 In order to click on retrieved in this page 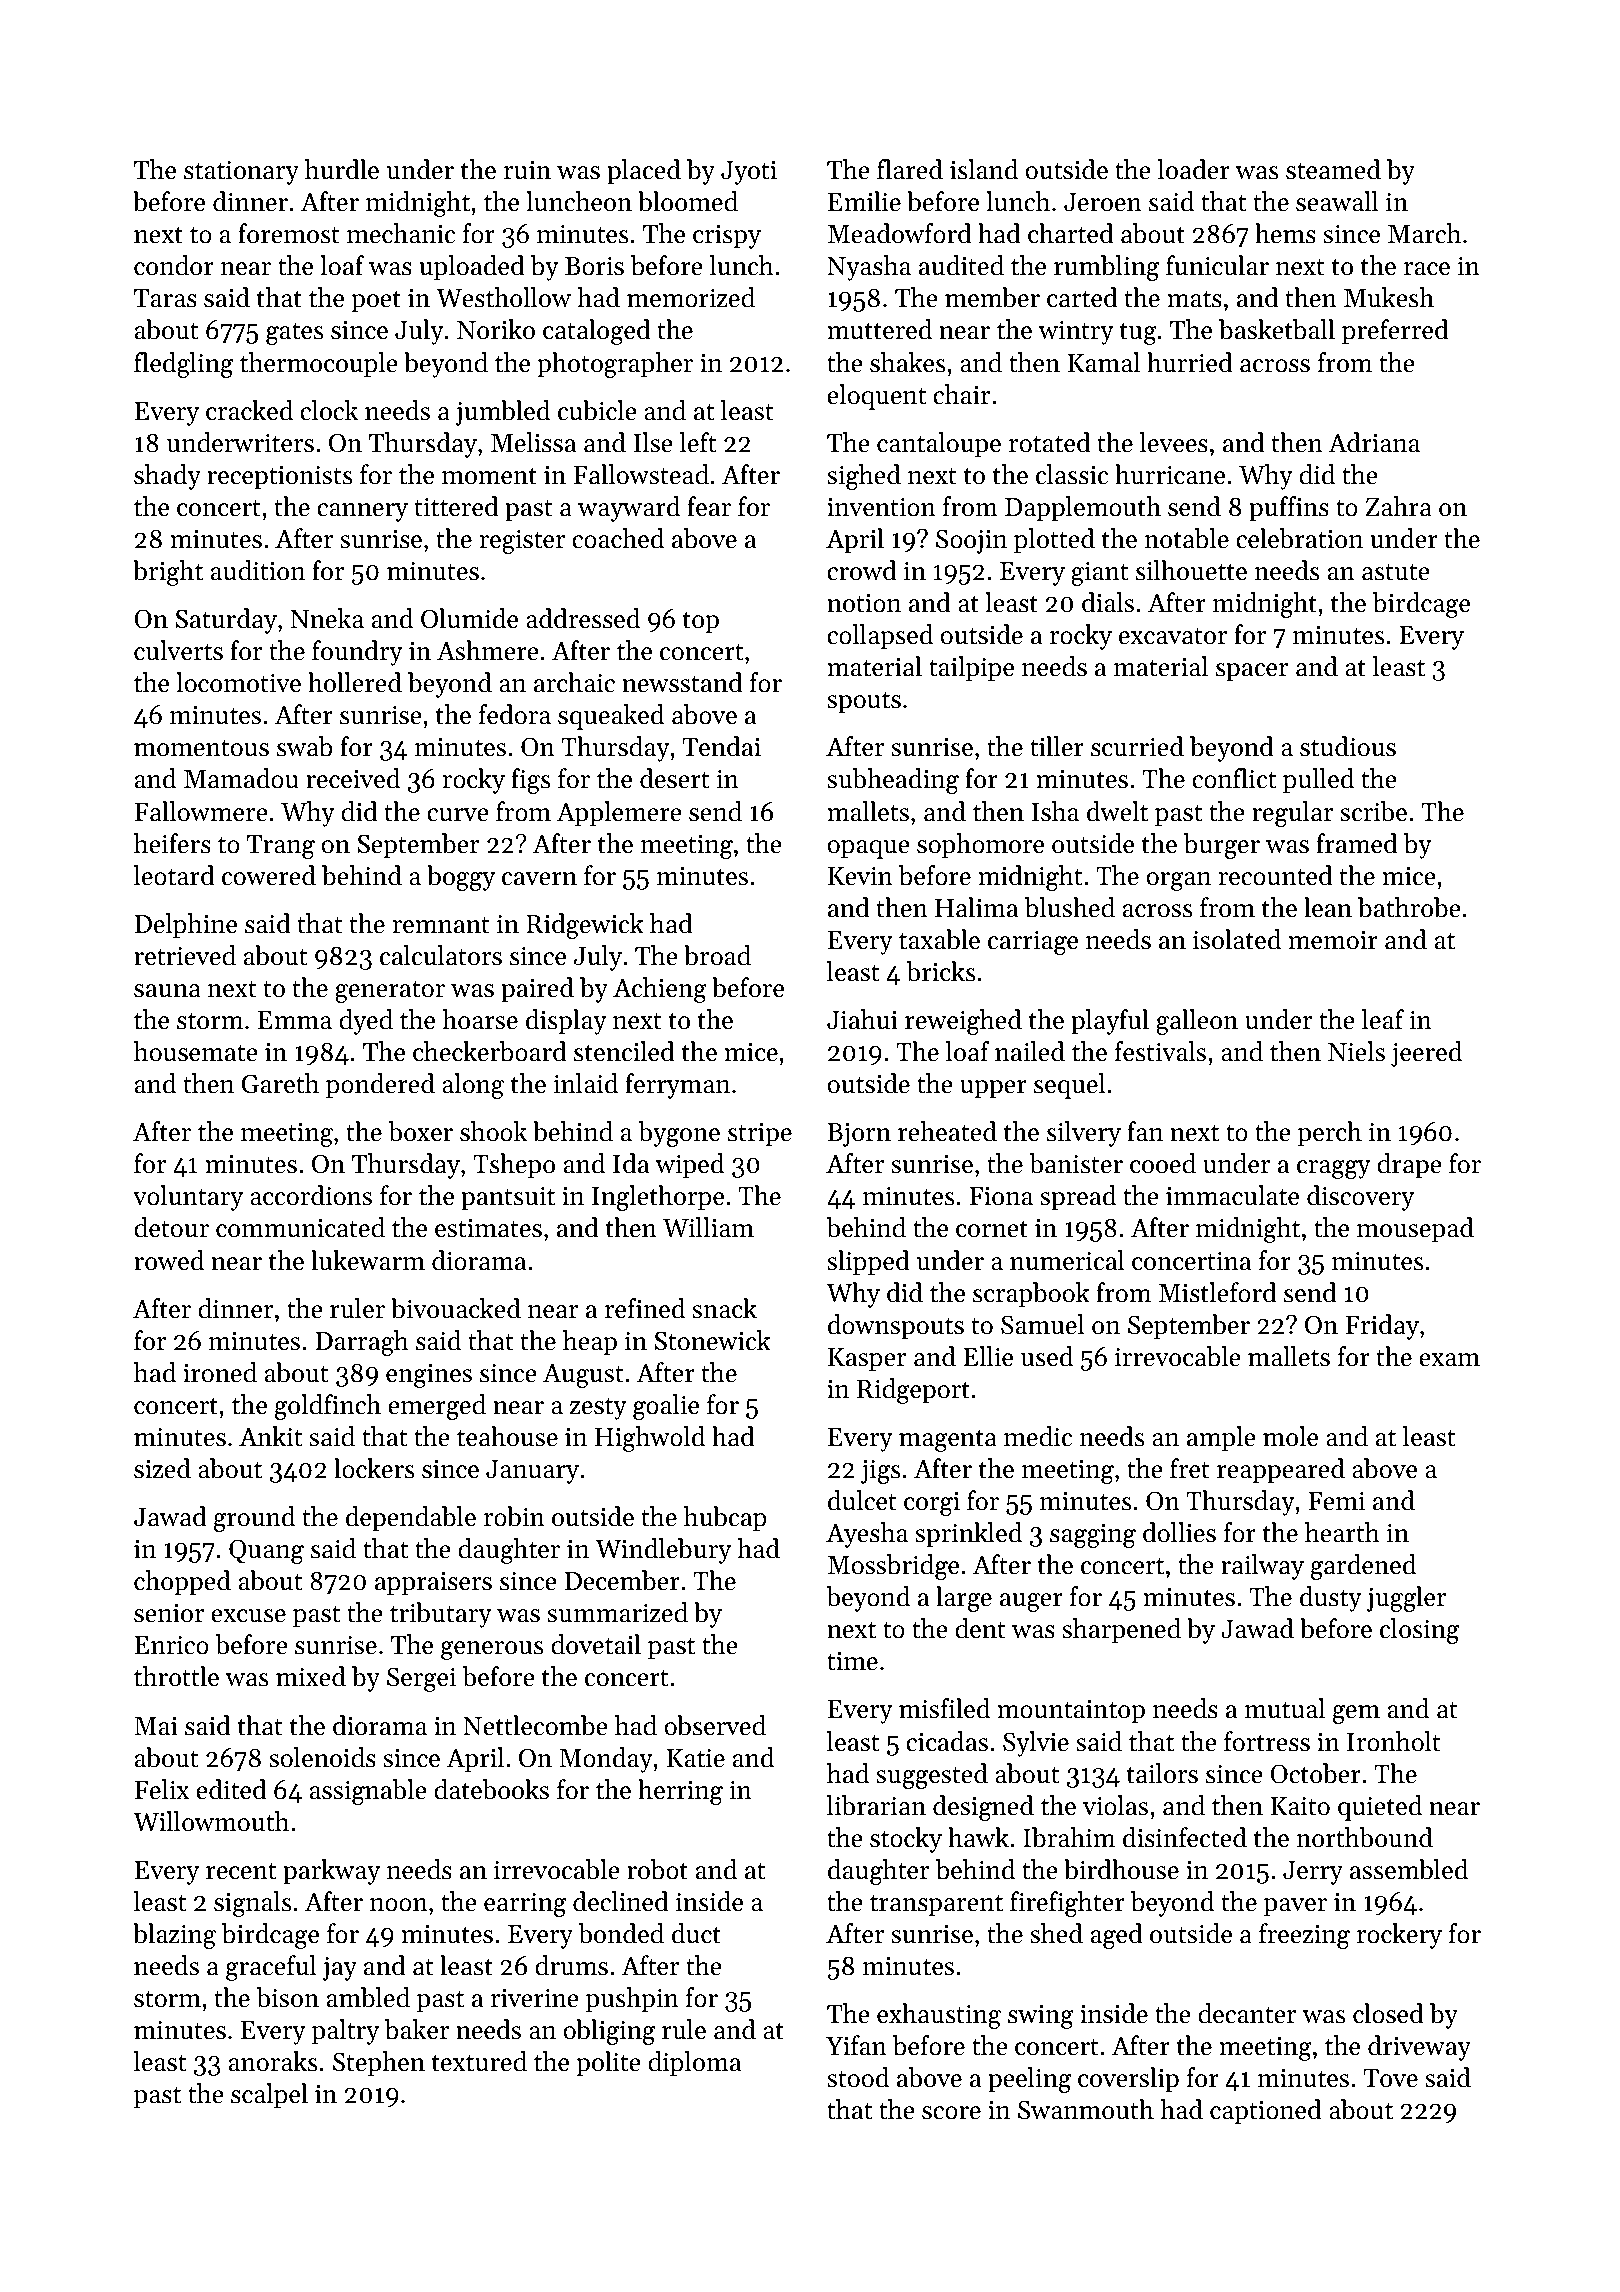, I will do `click(185, 955)`.
